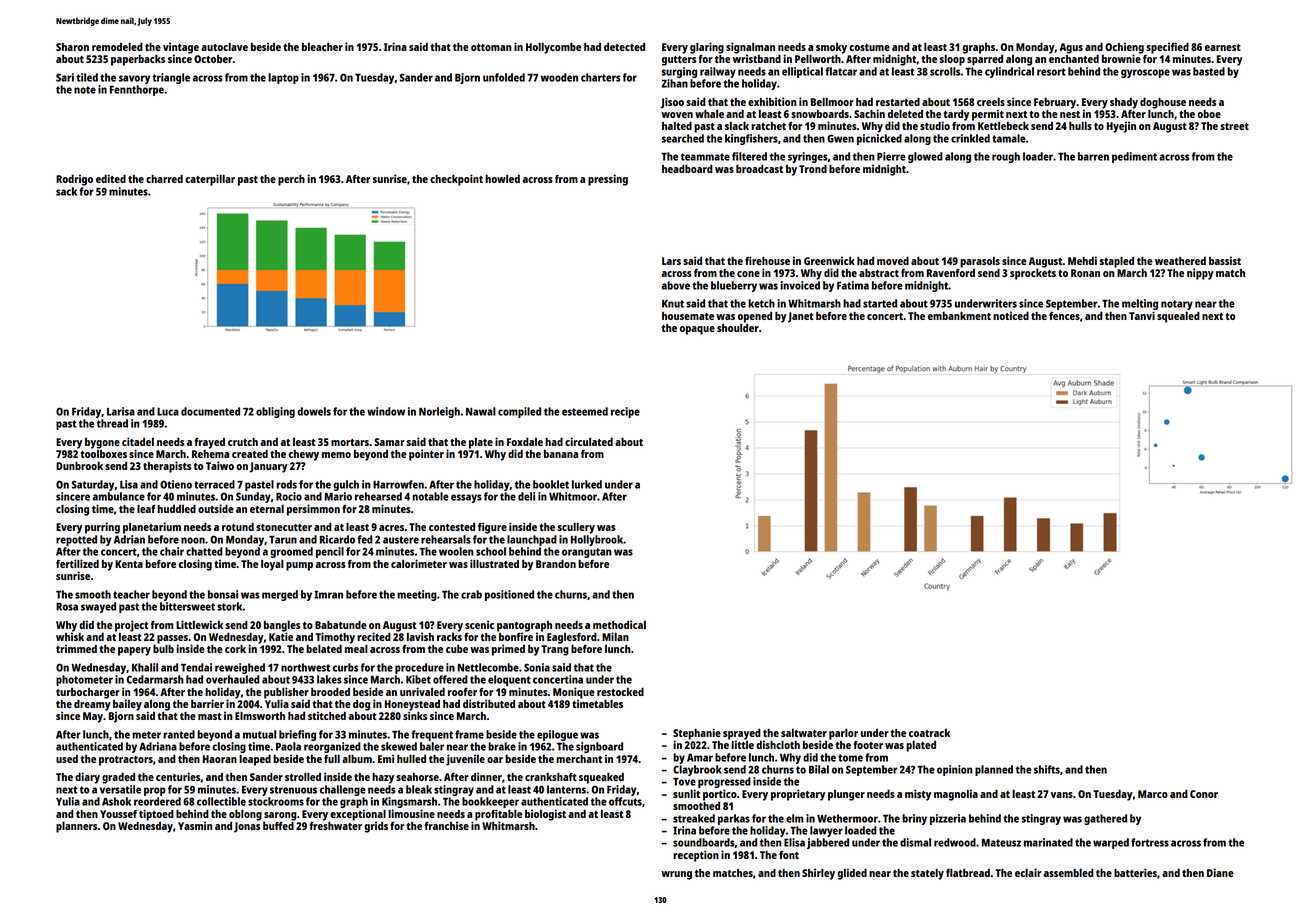 This screenshot has width=1308, height=924. Describe the element at coordinates (551, 776) in the screenshot. I see `crankshaft` at that location.
